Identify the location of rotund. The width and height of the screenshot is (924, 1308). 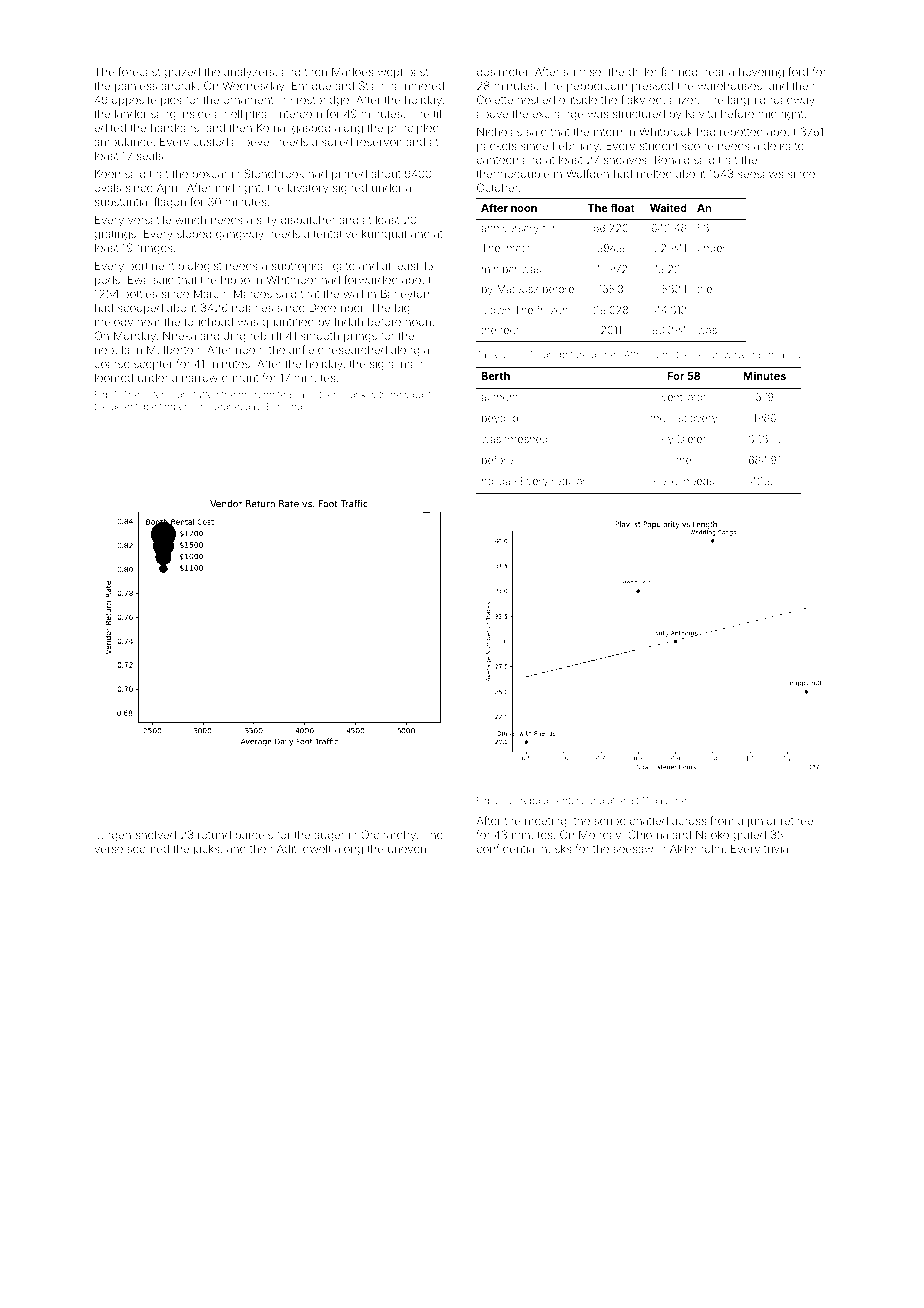
(214, 835).
